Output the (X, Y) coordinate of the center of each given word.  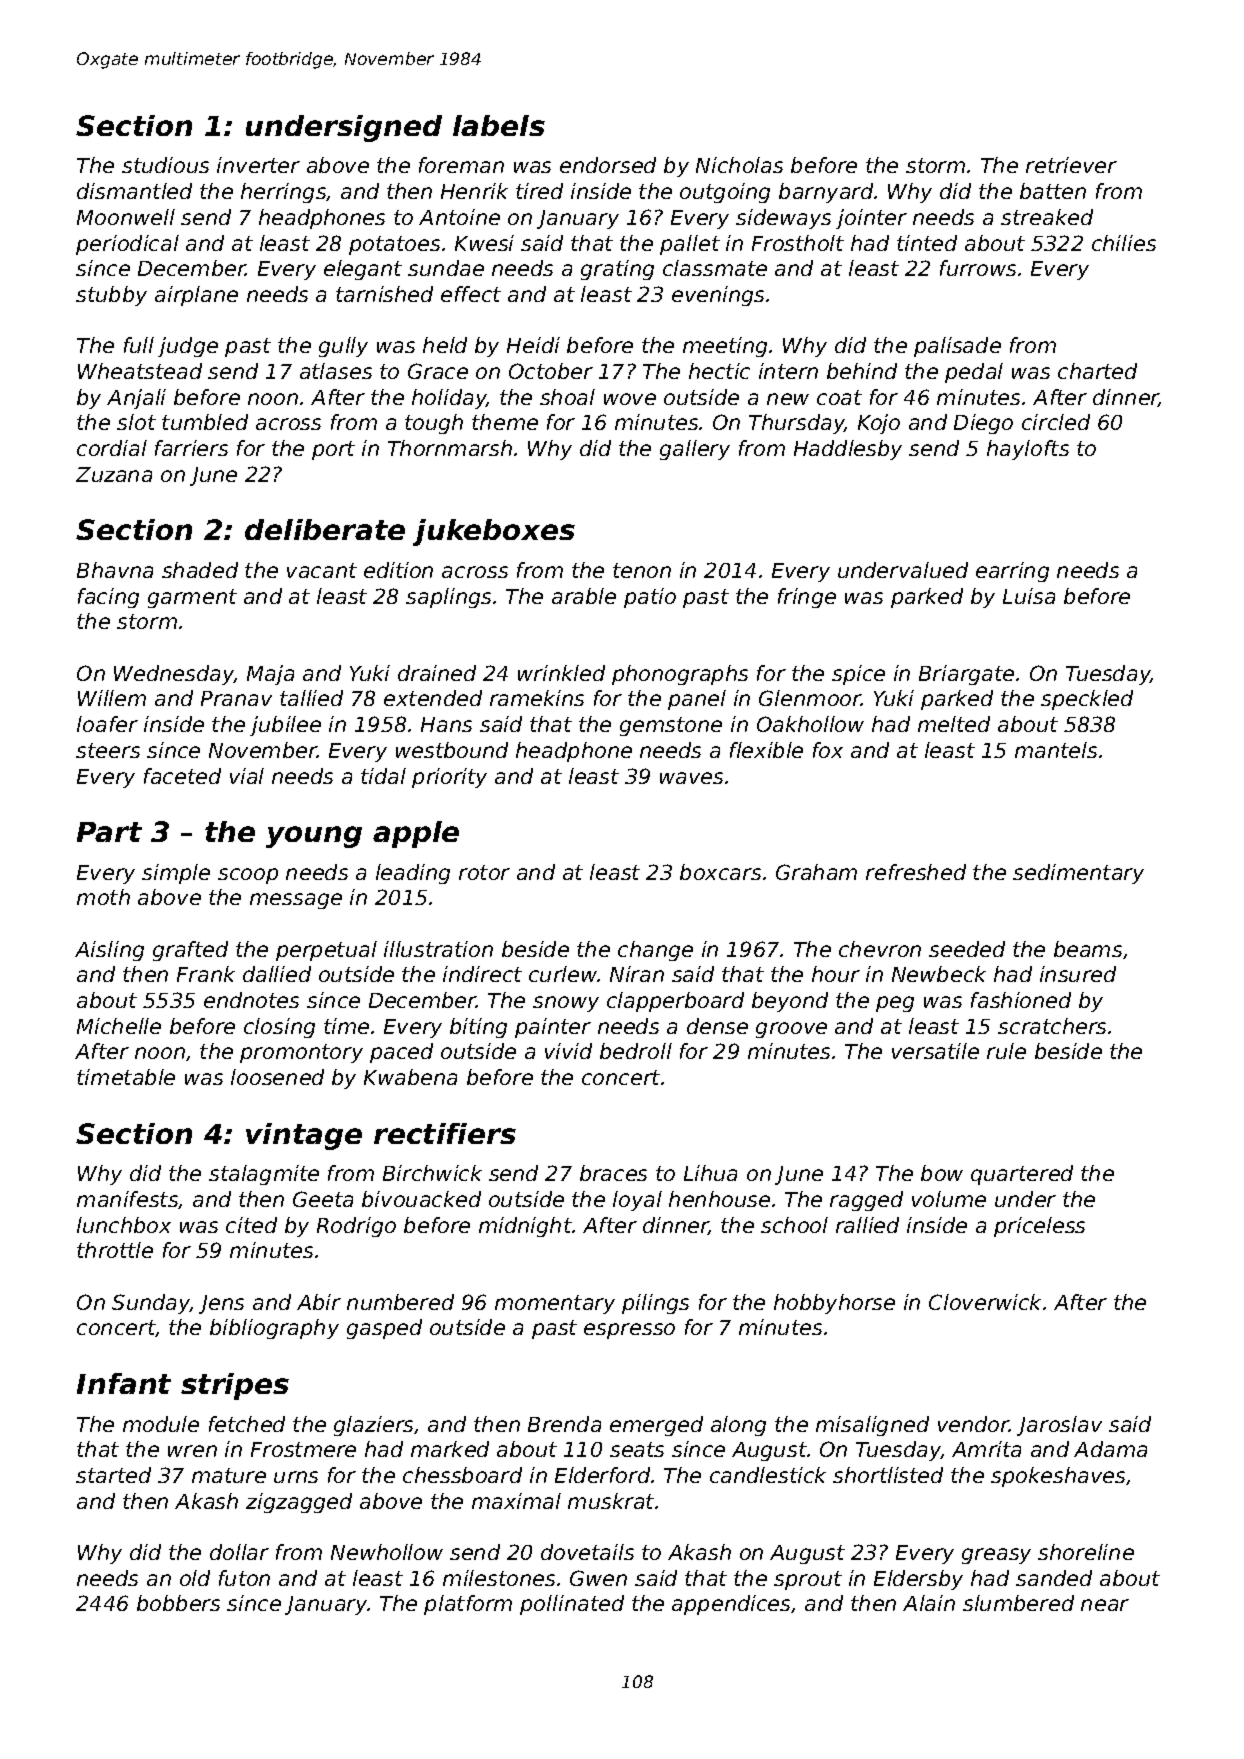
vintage (304, 1136)
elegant (363, 270)
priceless (1039, 1227)
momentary (555, 1304)
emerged (656, 1426)
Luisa (1029, 596)
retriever (1071, 165)
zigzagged (299, 1503)
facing (108, 598)
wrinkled (561, 673)
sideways (783, 219)
